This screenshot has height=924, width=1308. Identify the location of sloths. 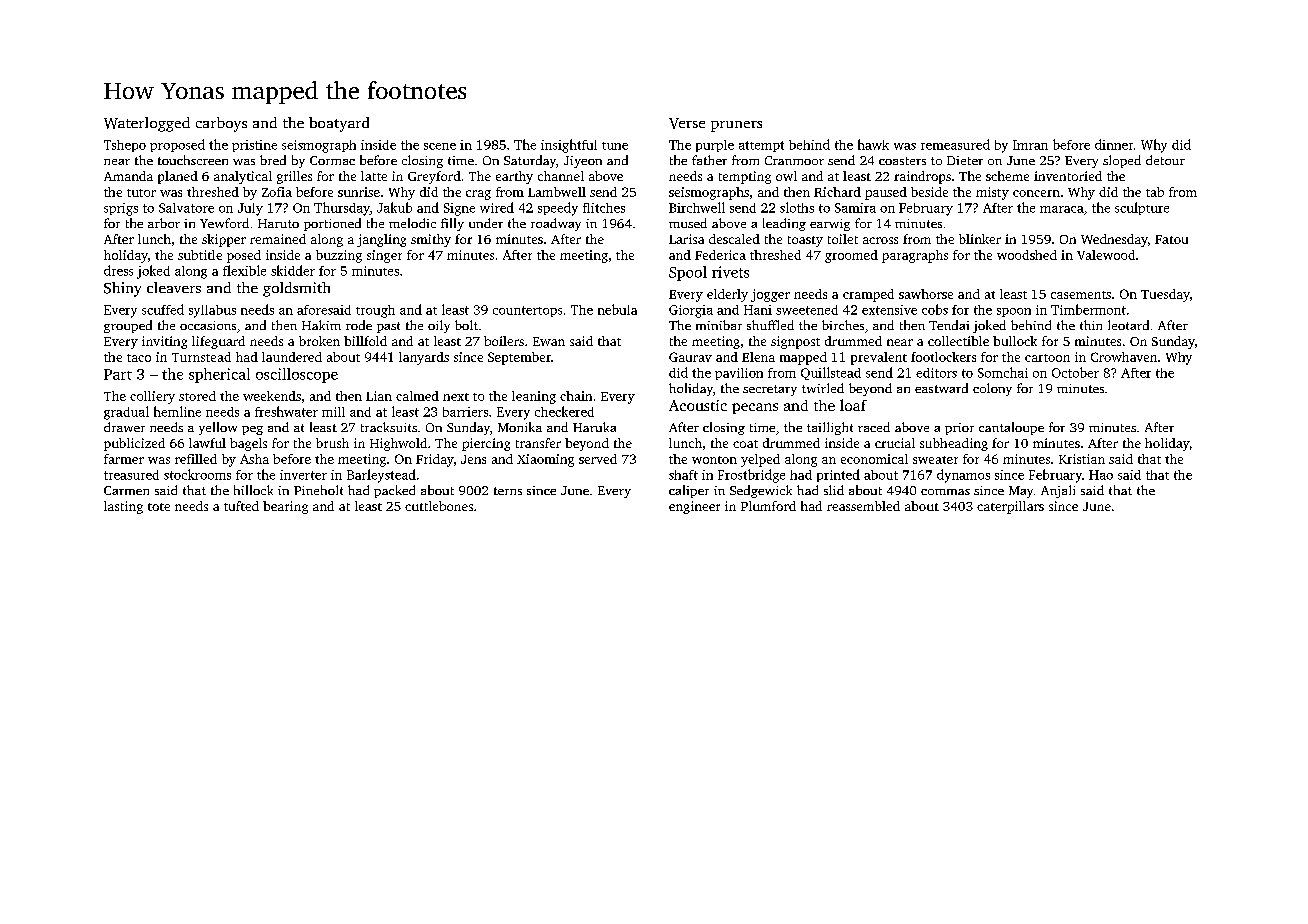
(797, 207).
